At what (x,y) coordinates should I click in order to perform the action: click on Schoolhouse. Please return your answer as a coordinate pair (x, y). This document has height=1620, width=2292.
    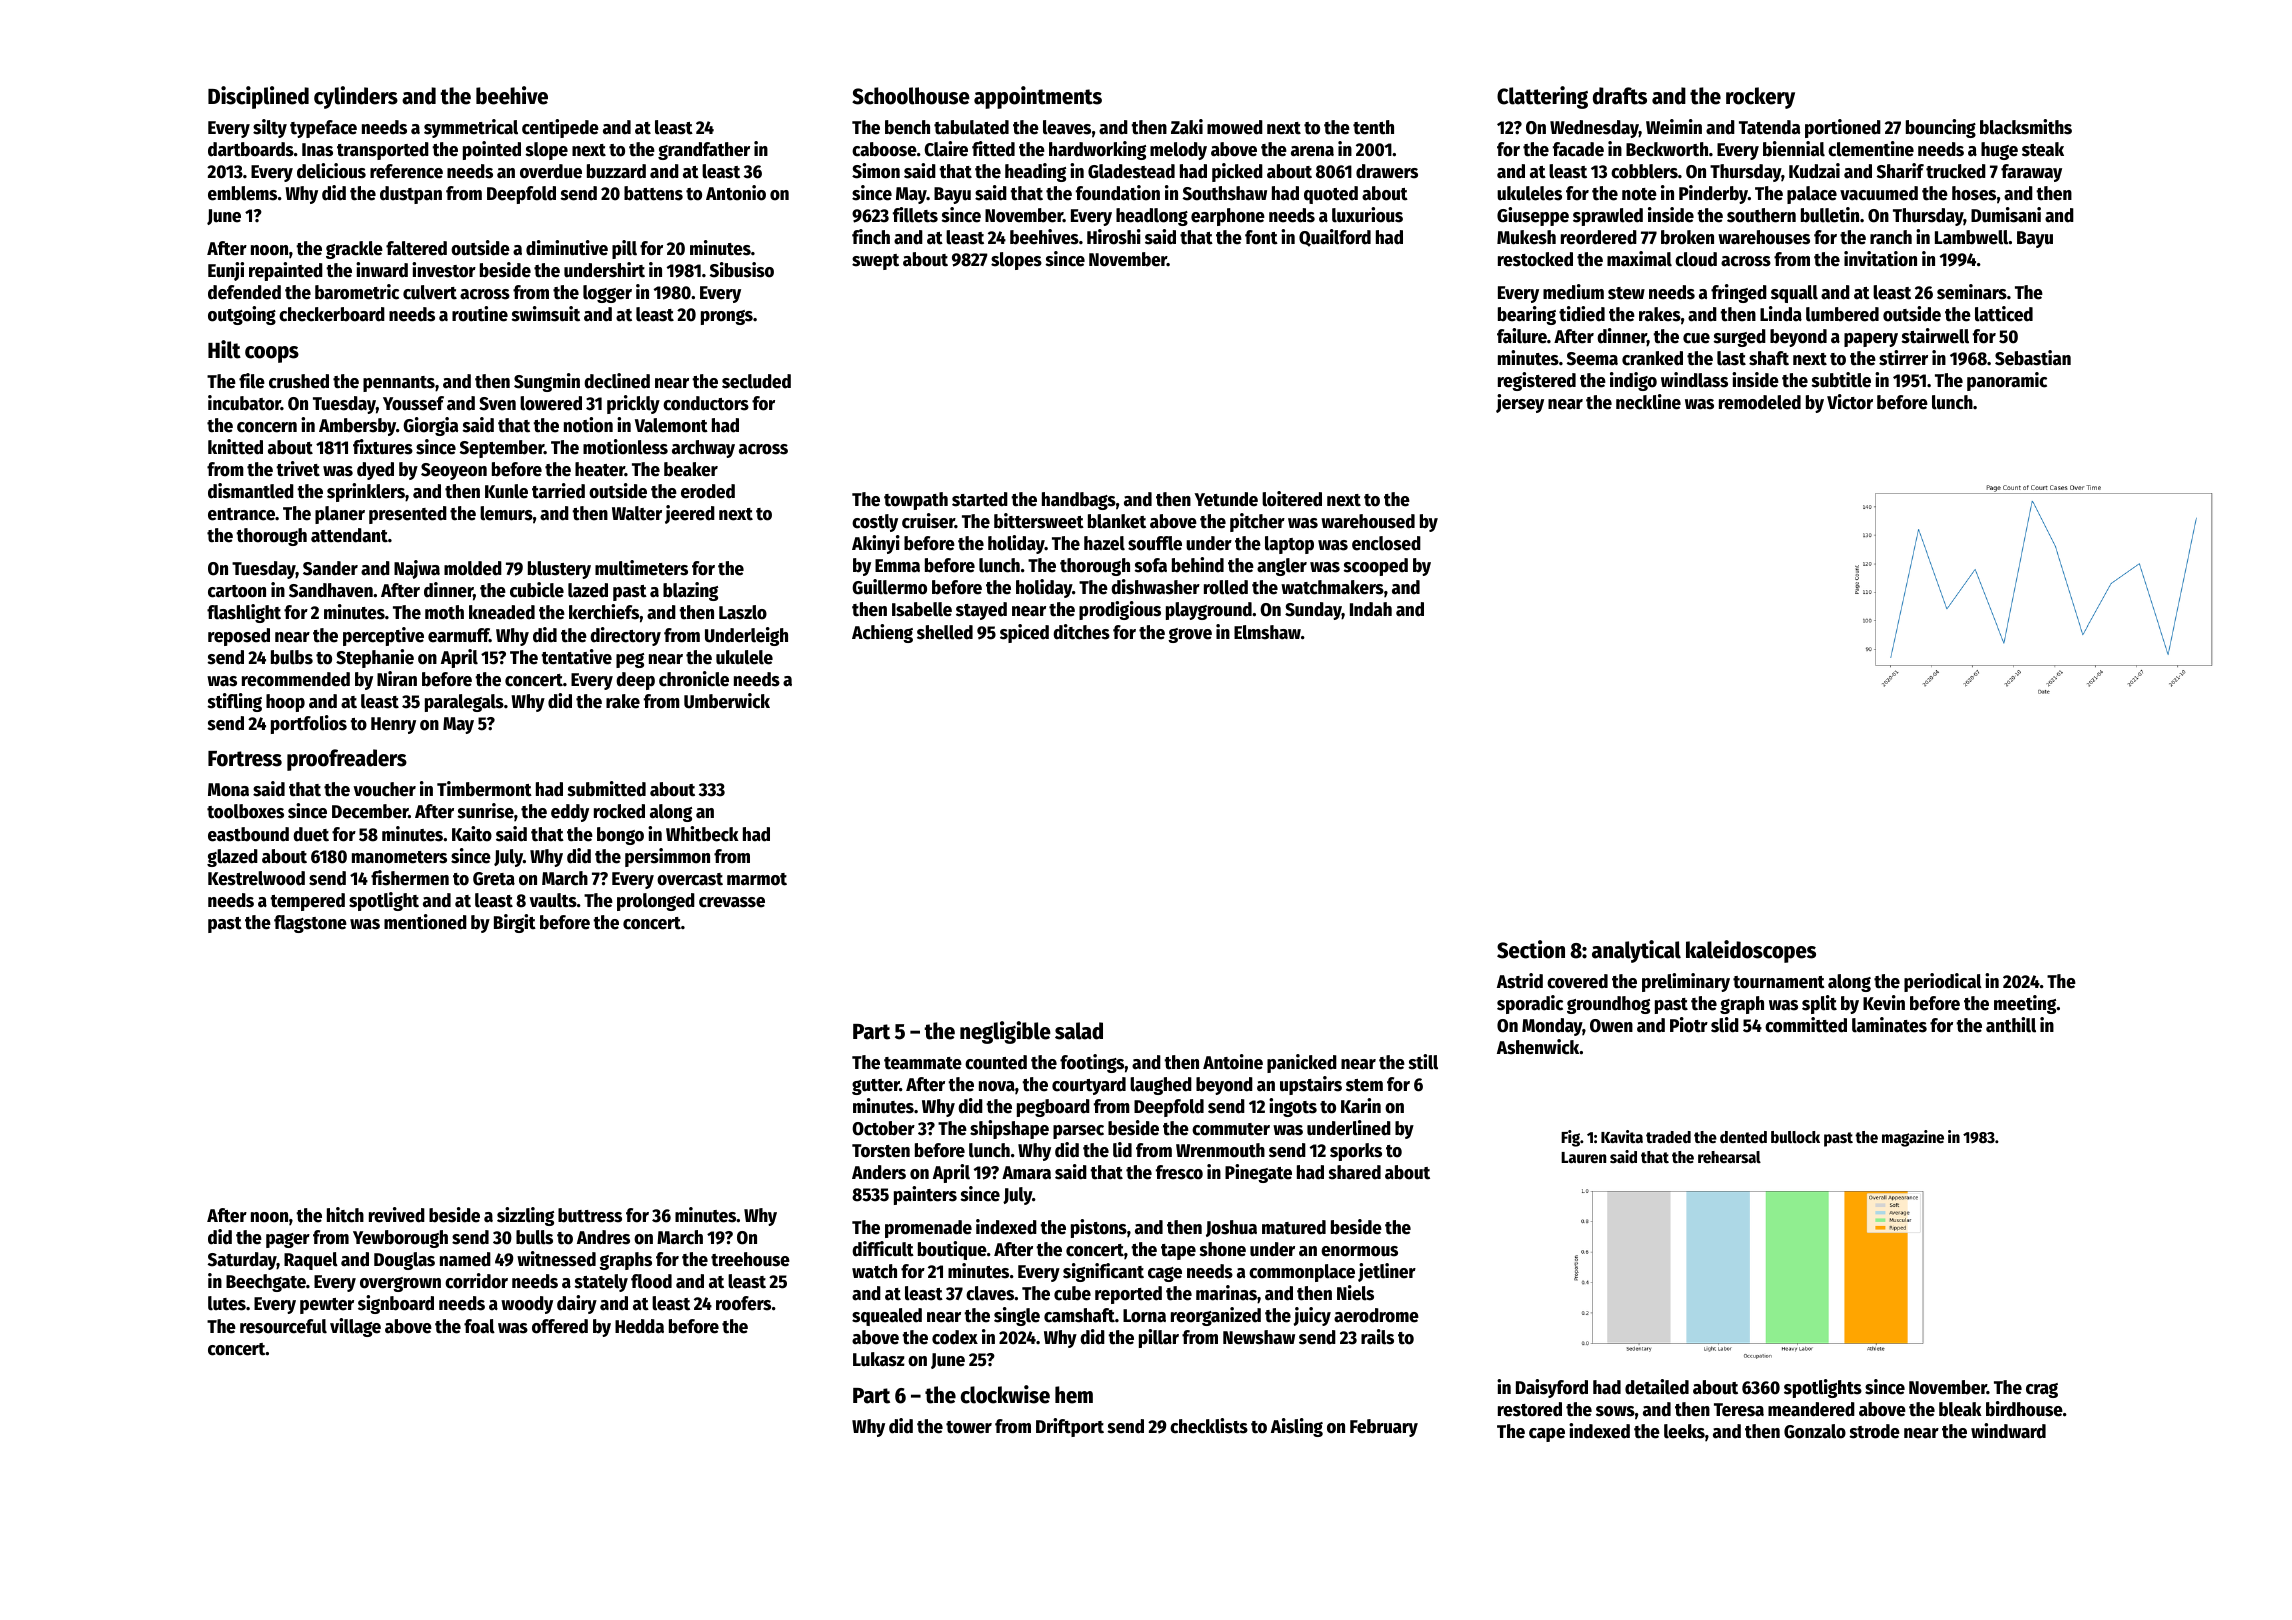
    Looking at the image, I should click on (911, 96).
